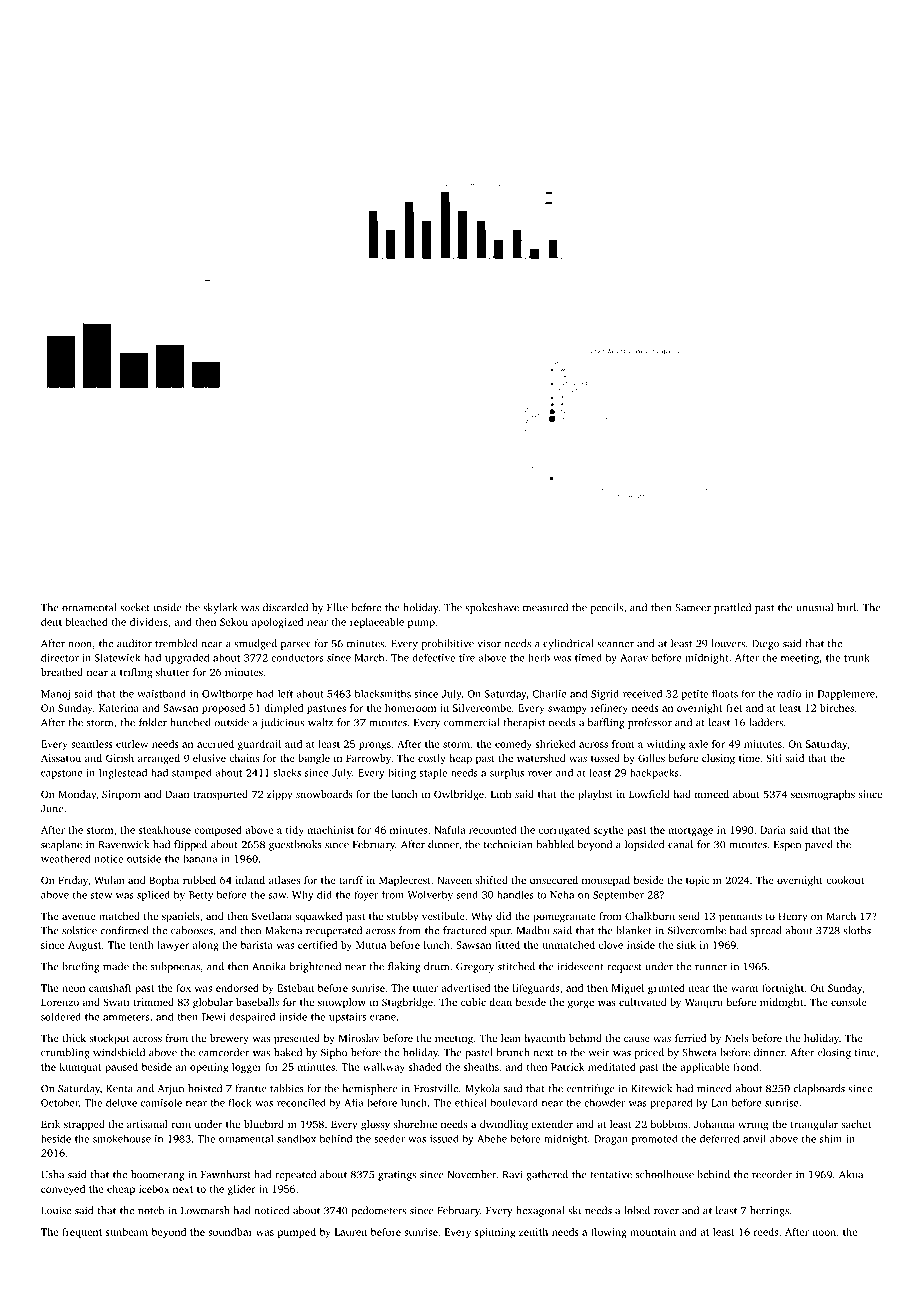  Describe the element at coordinates (250, 880) in the image. I see `inland` at that location.
